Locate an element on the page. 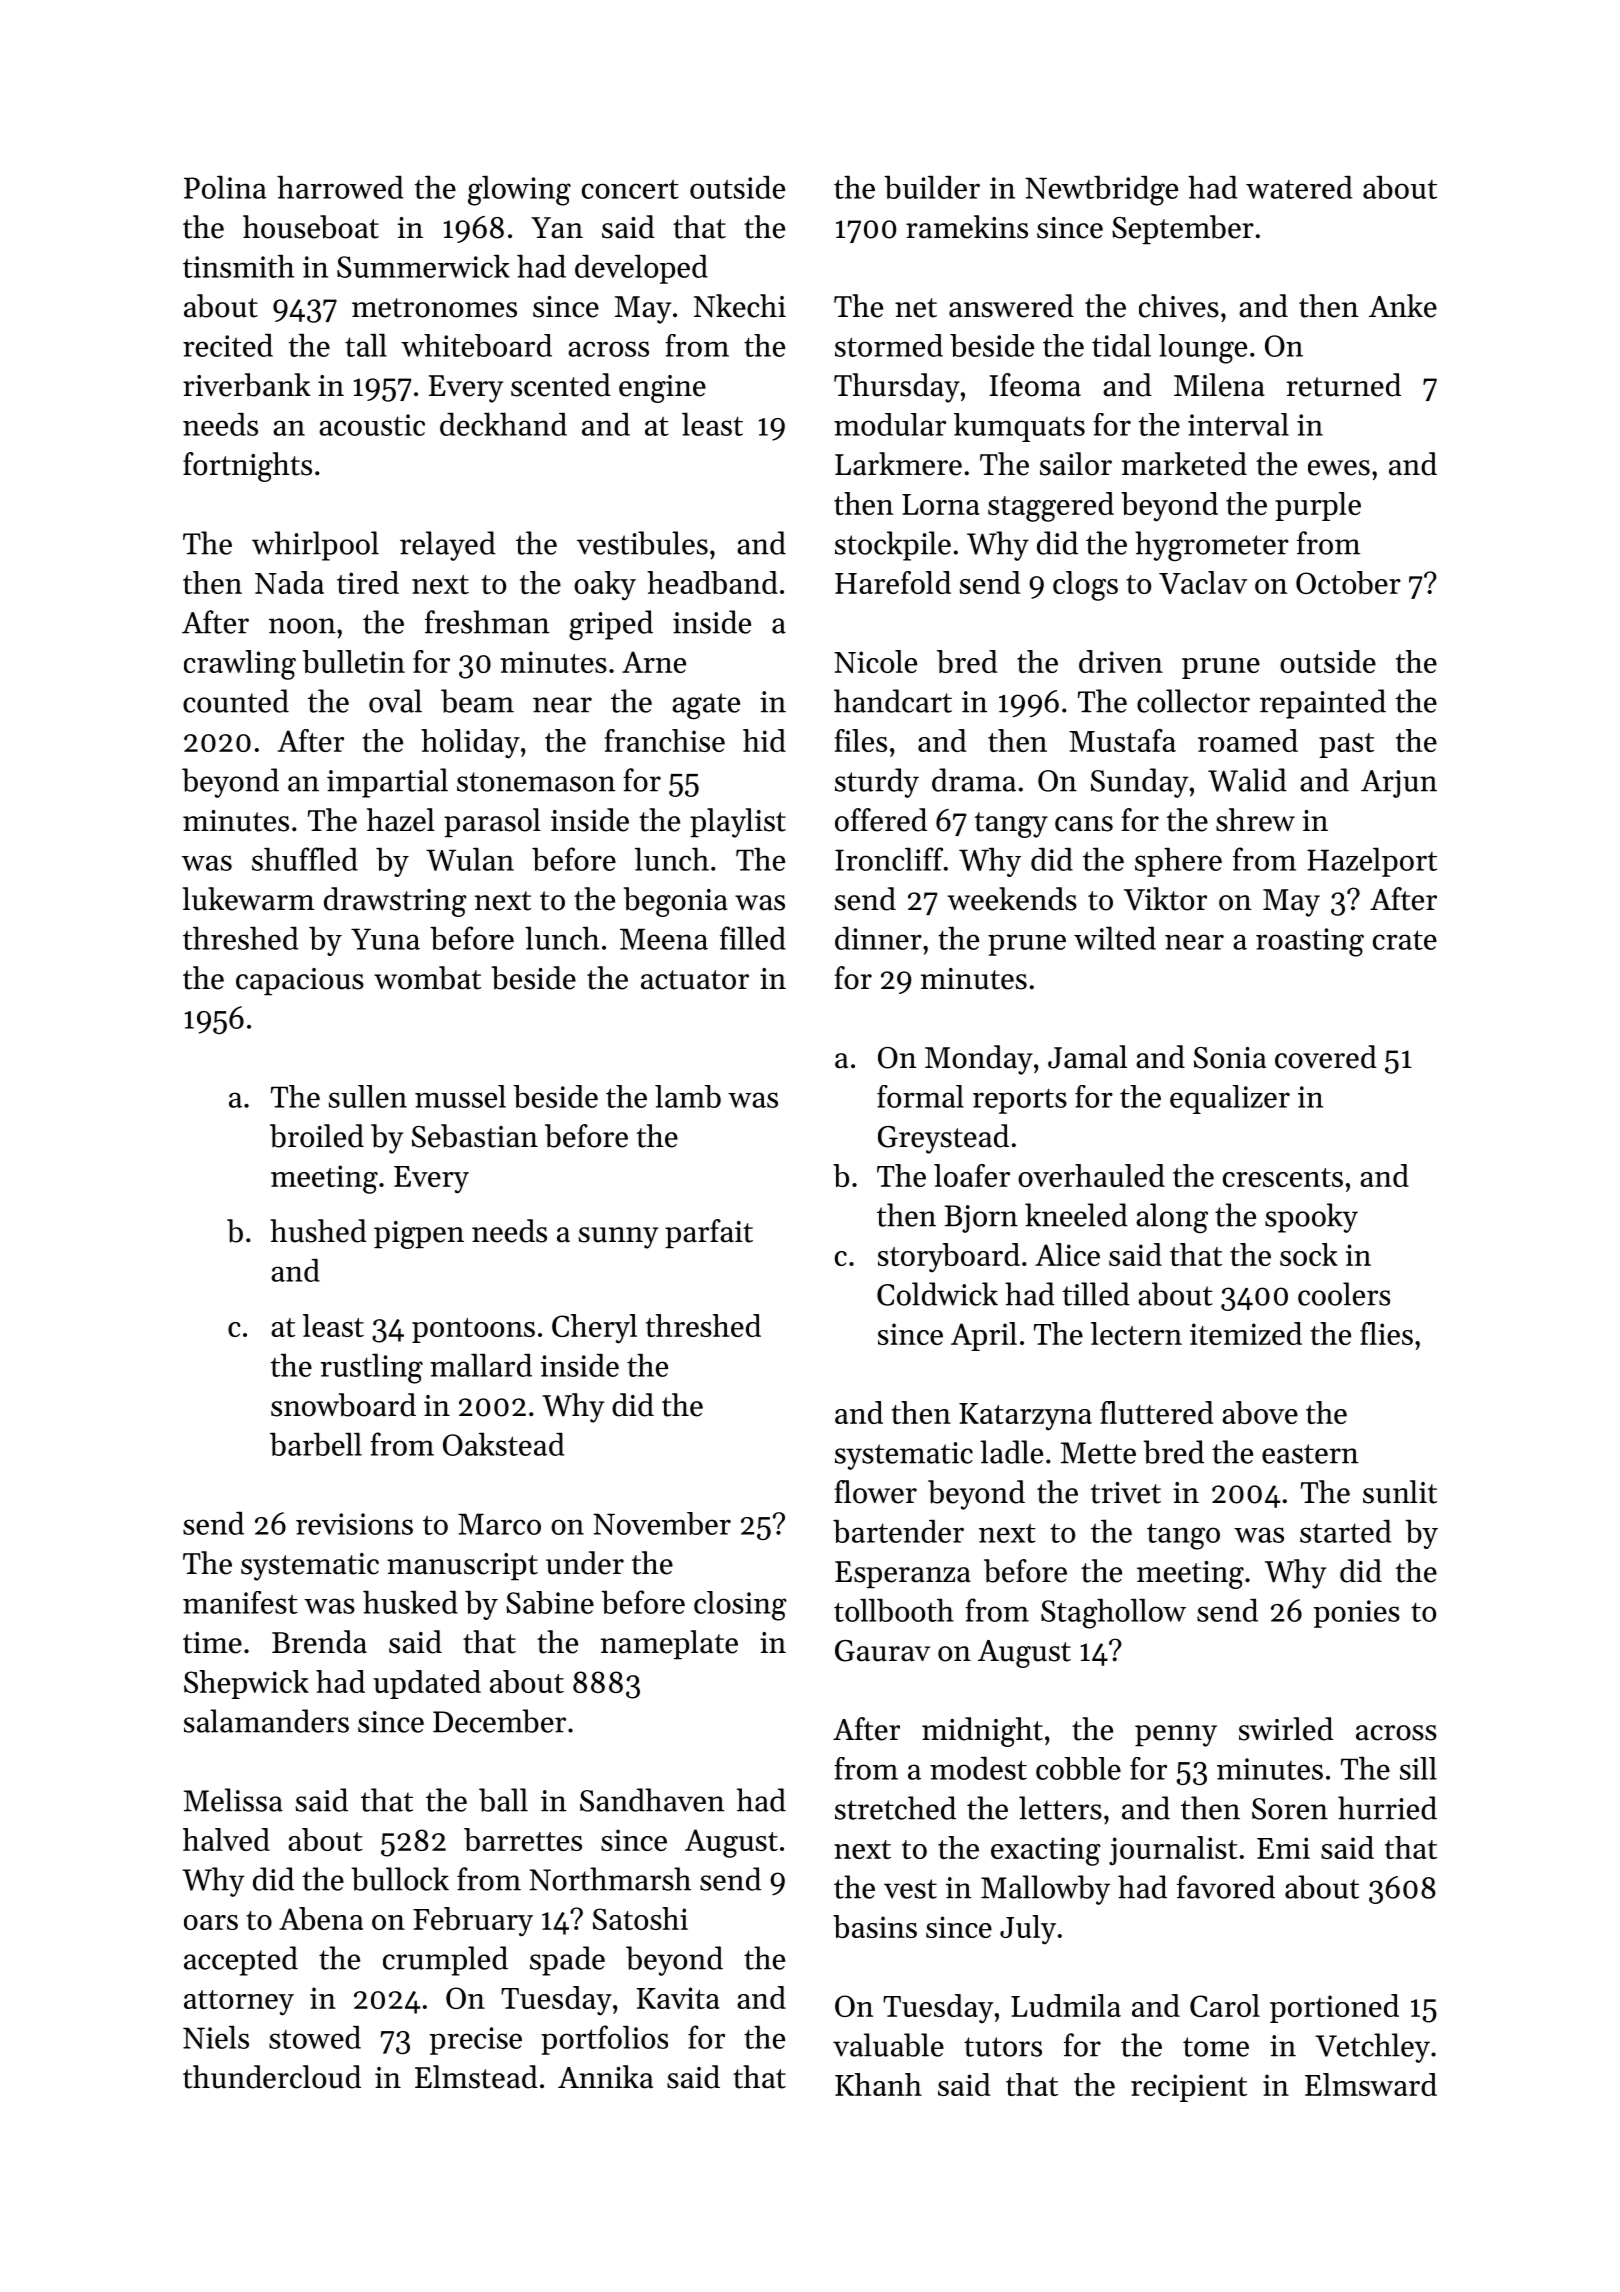 This image has width=1620, height=2292. Sonia is located at coordinates (1230, 1058).
